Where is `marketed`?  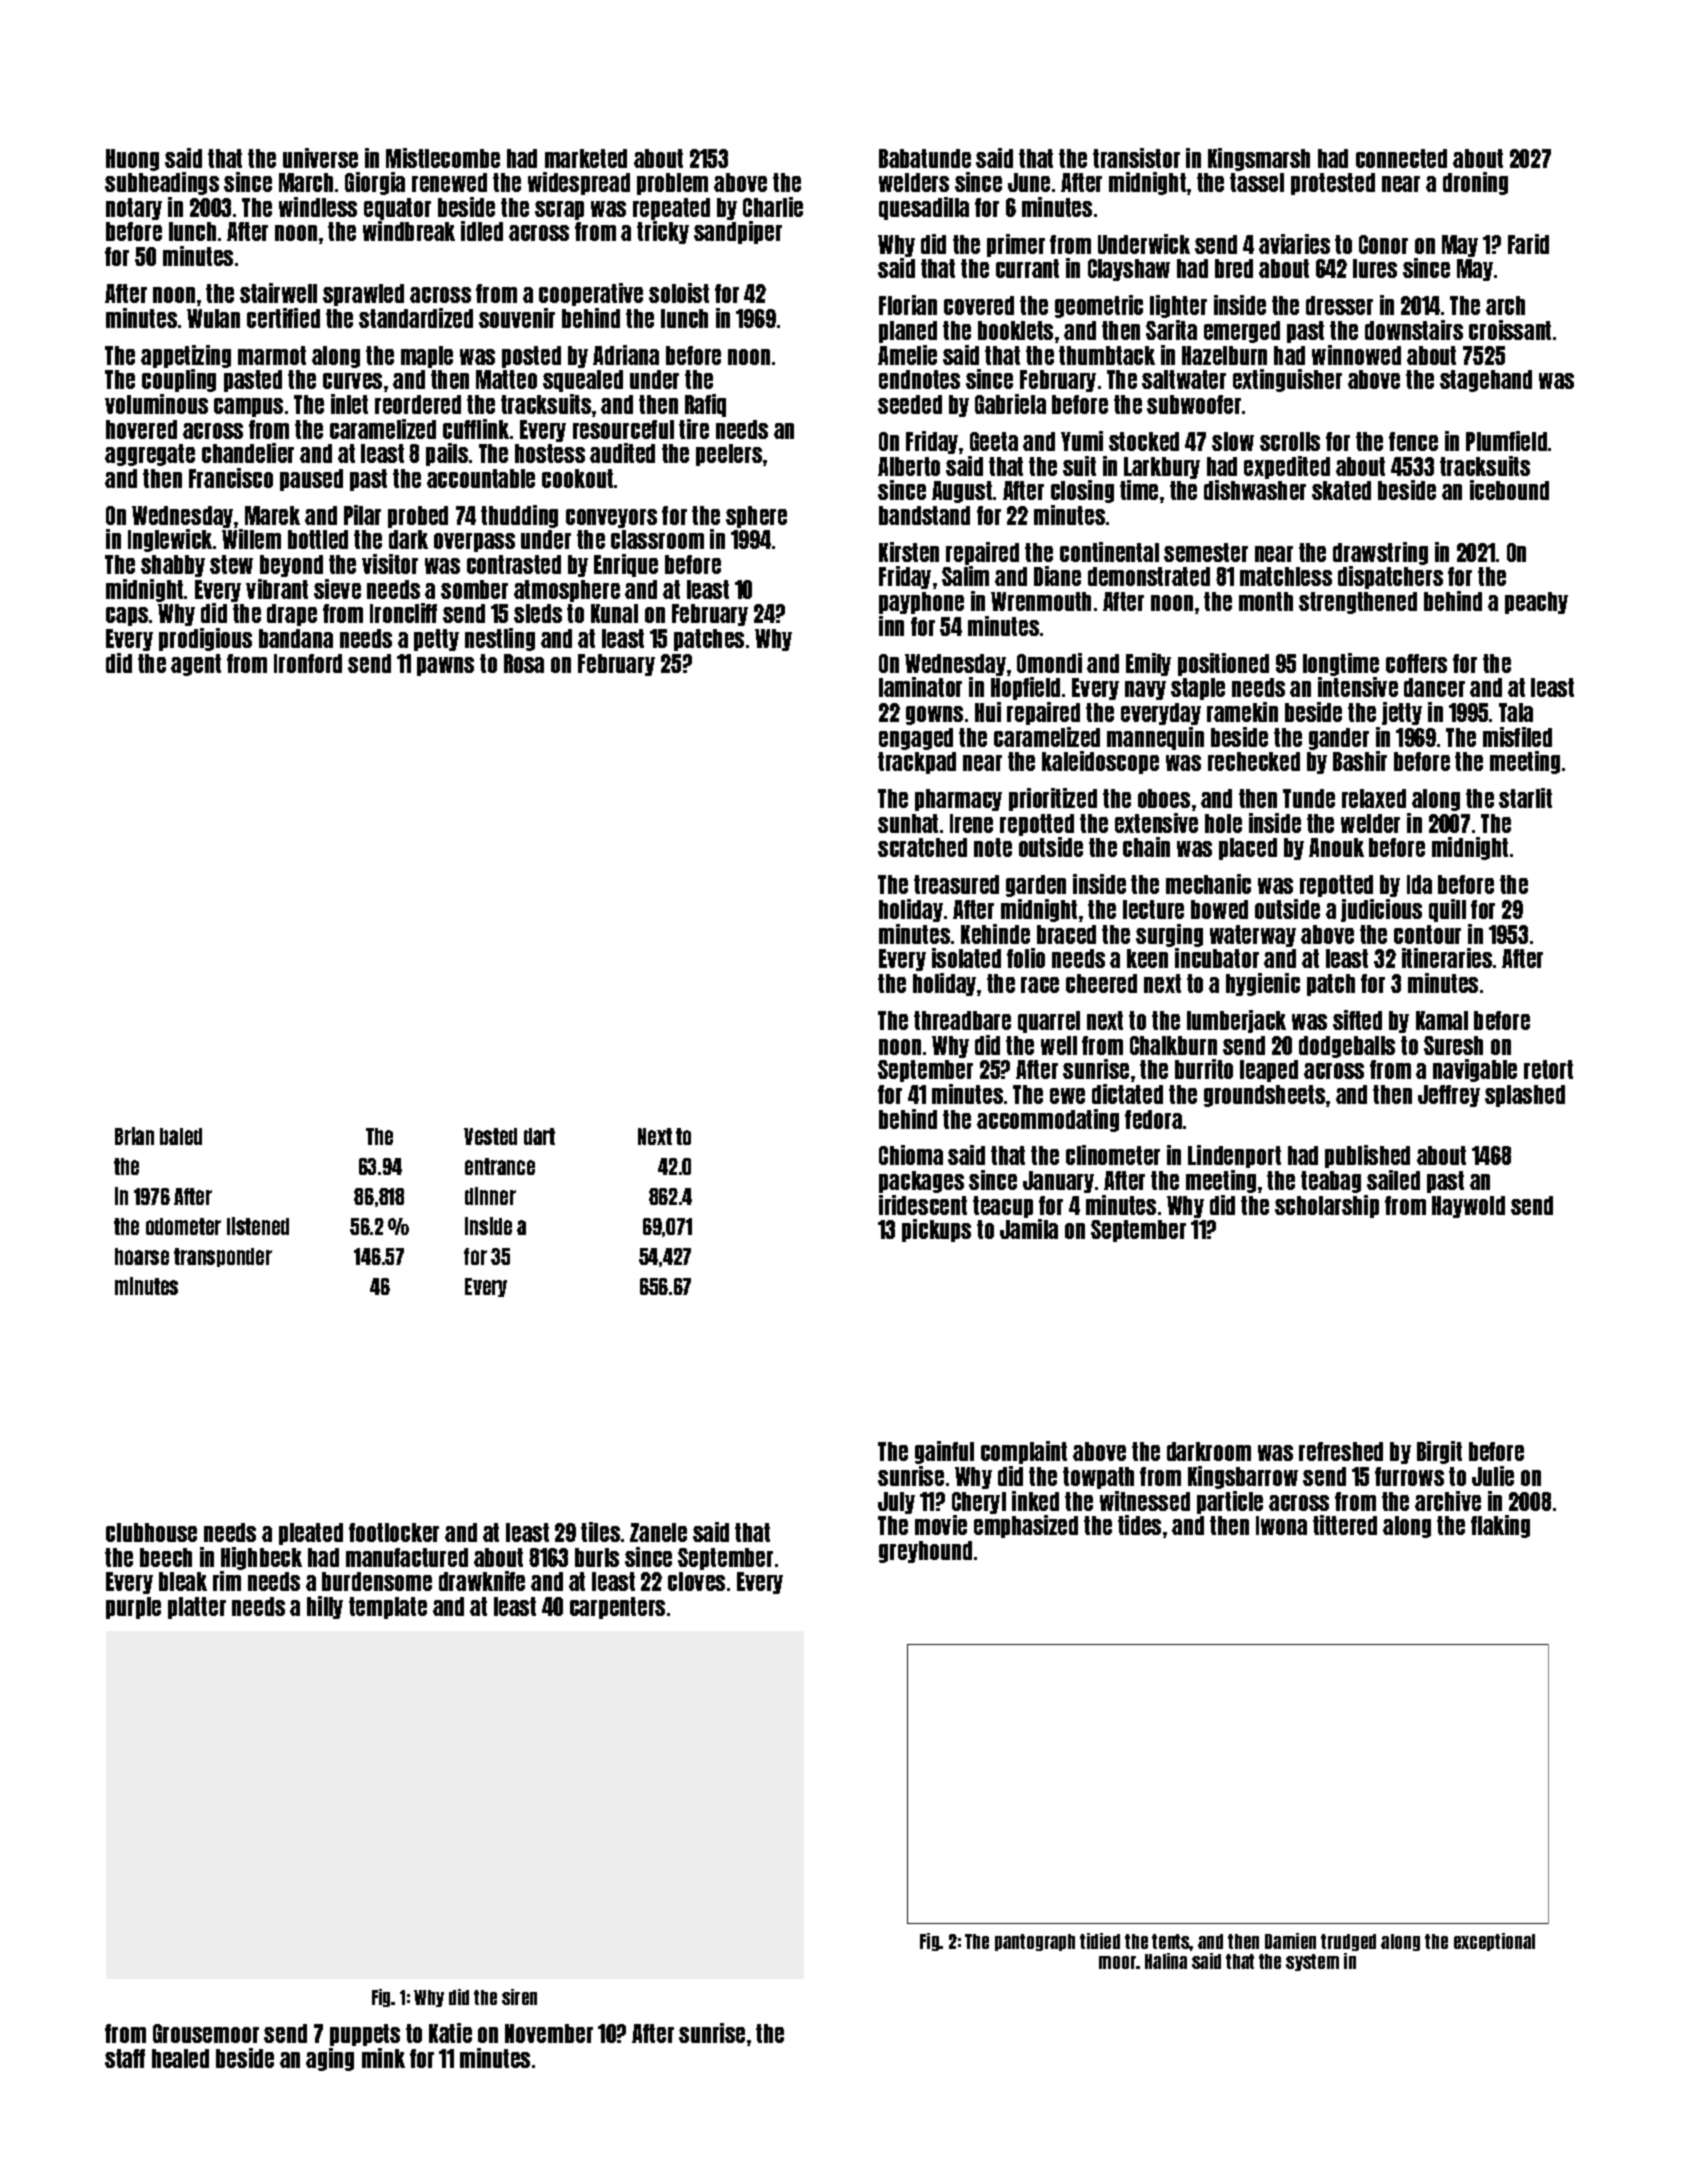
marketed is located at coordinates (586, 158).
